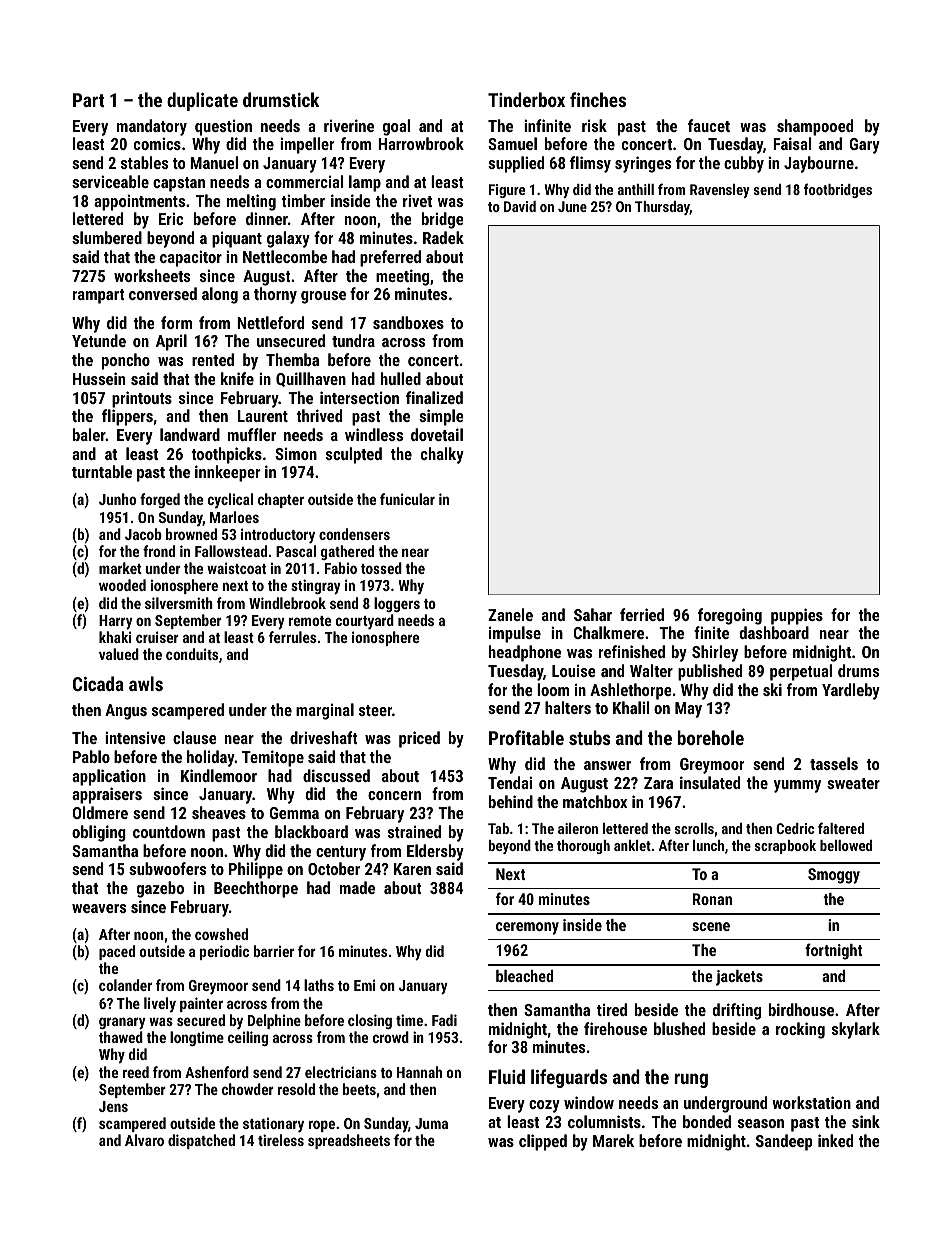  I want to click on courtyard, so click(365, 622).
